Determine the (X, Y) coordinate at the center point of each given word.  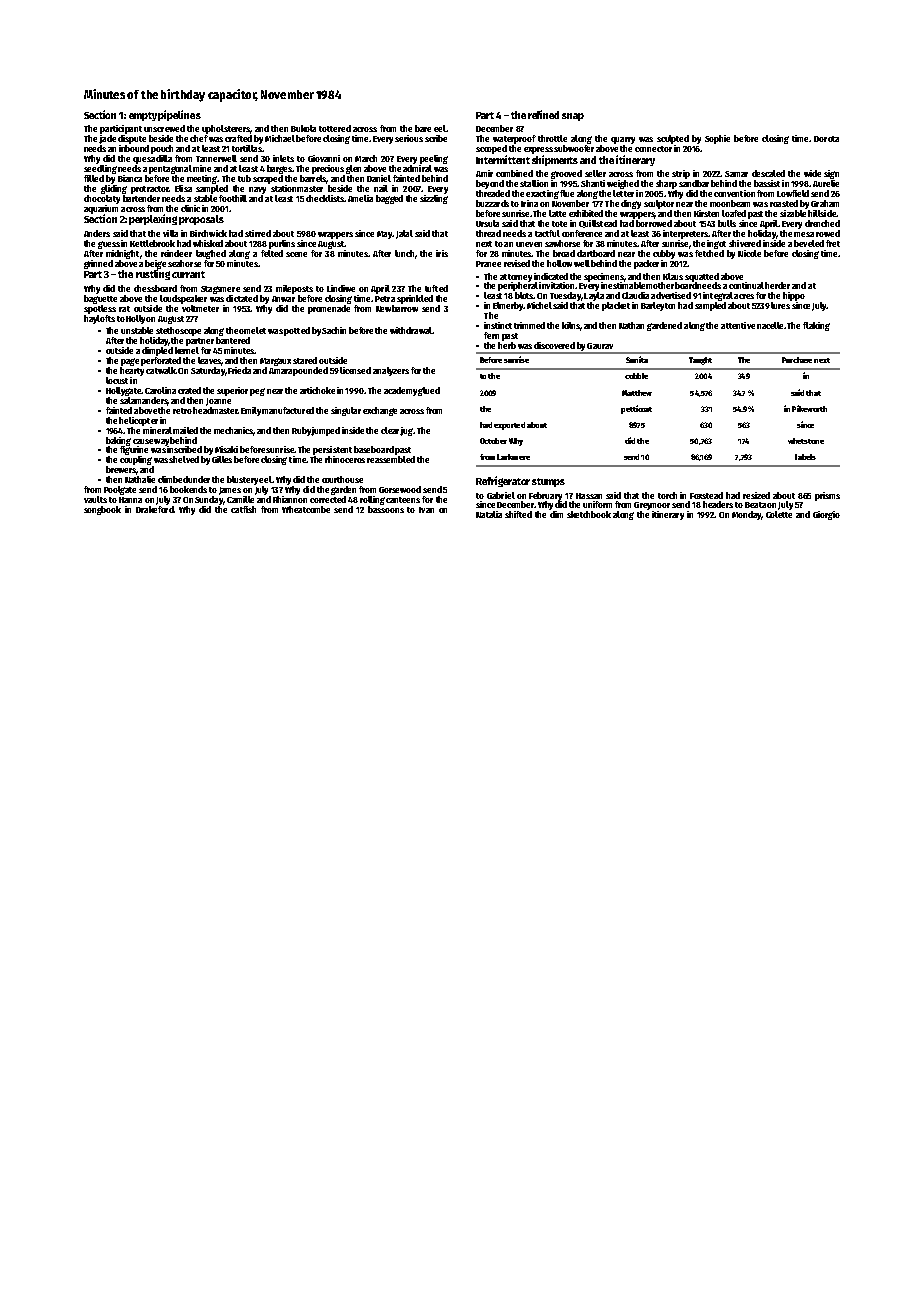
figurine (134, 450)
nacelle (770, 325)
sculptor (659, 204)
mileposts (294, 289)
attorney (516, 278)
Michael (280, 138)
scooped (491, 149)
